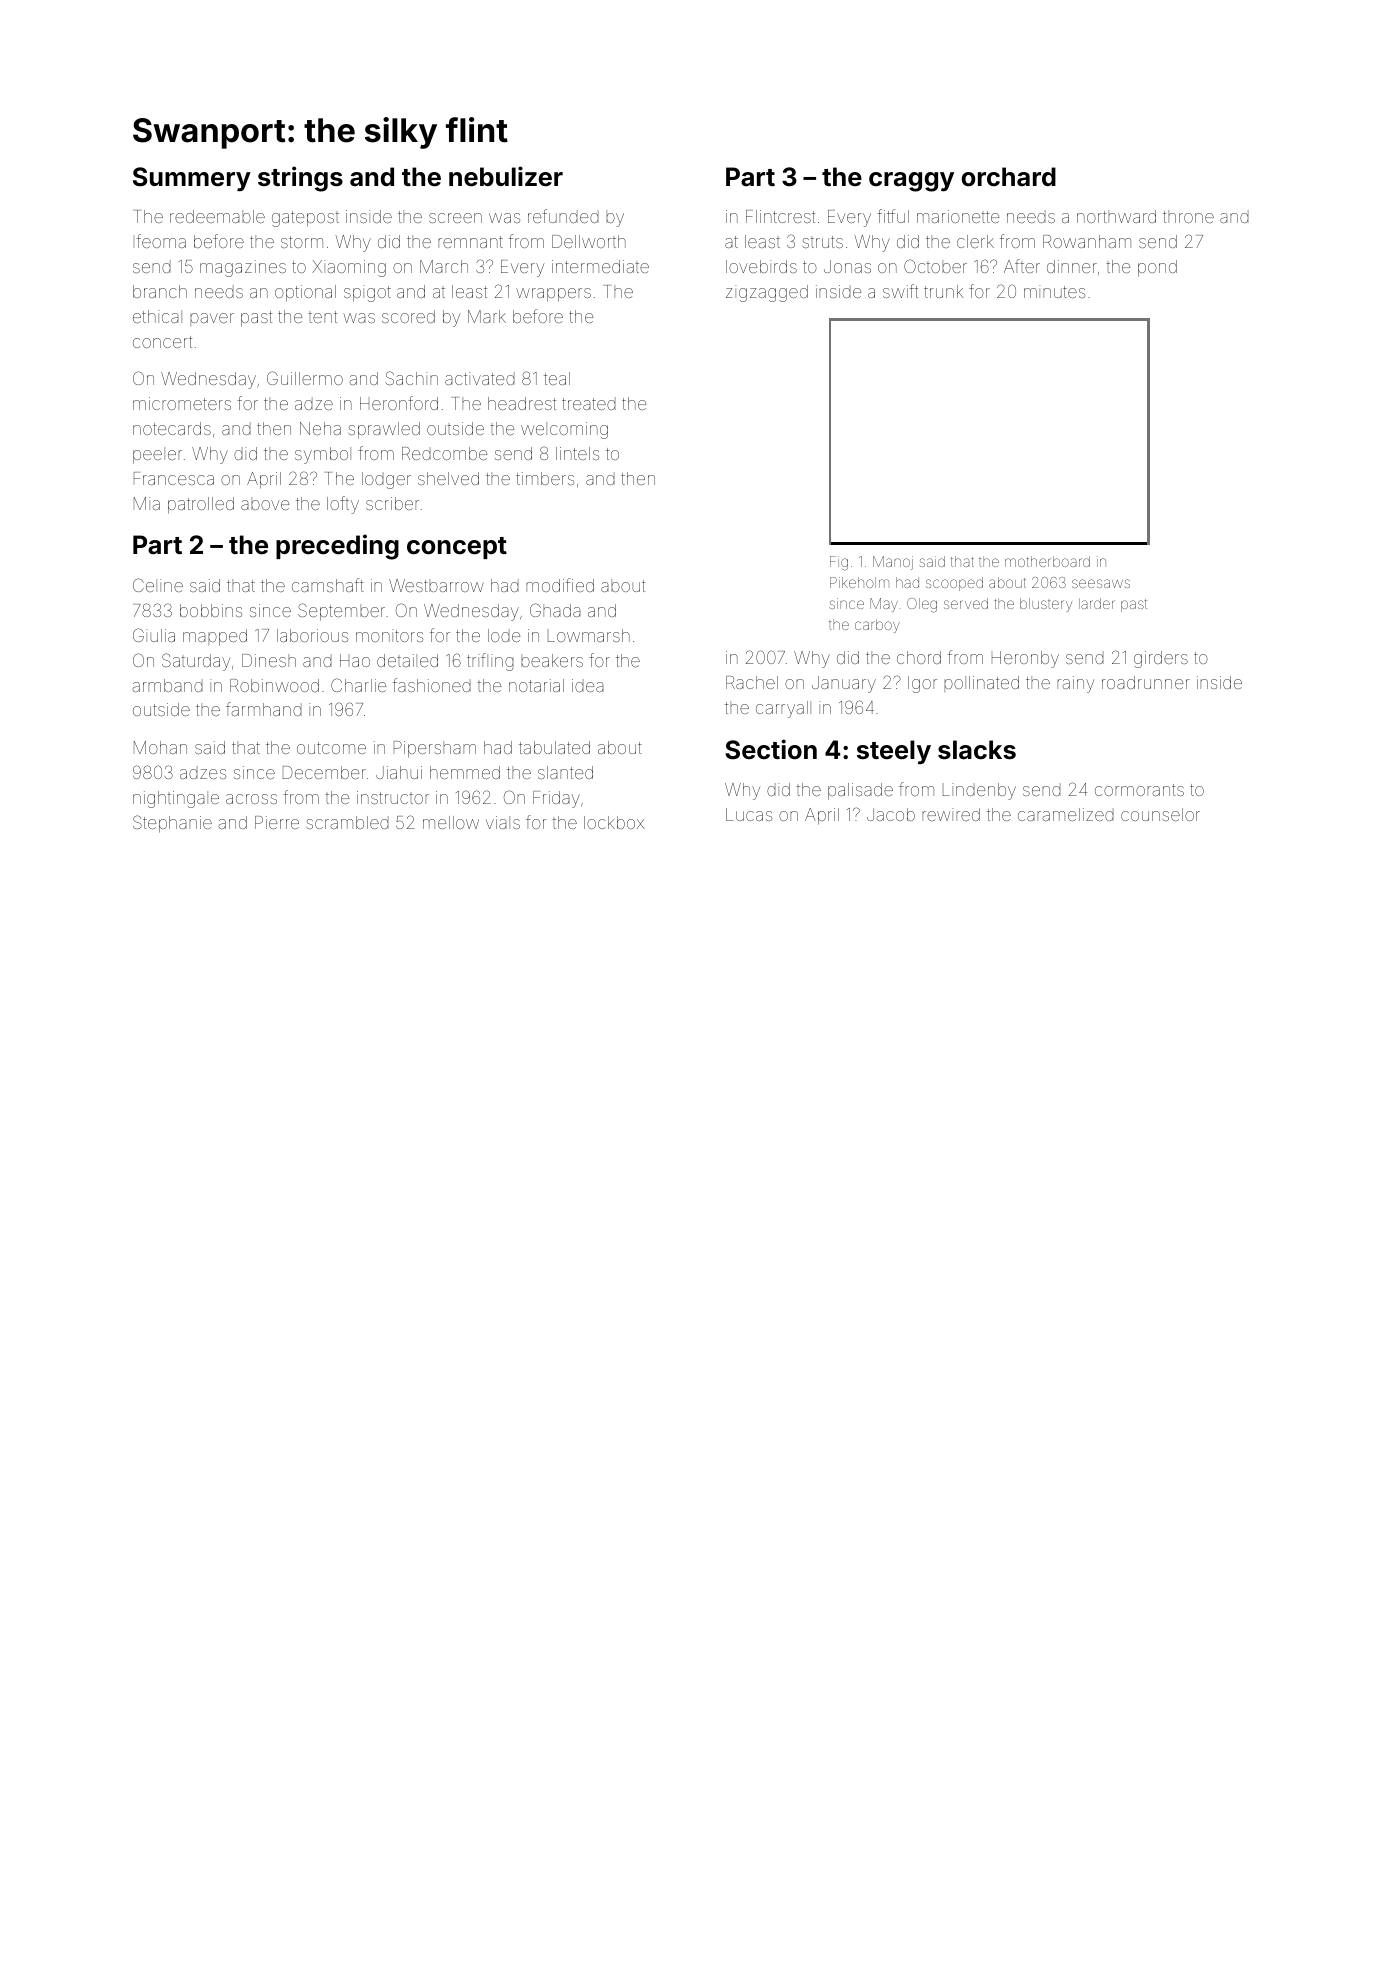 This screenshot has height=1969, width=1386. Describe the element at coordinates (911, 182) in the screenshot. I see `craggy` at that location.
